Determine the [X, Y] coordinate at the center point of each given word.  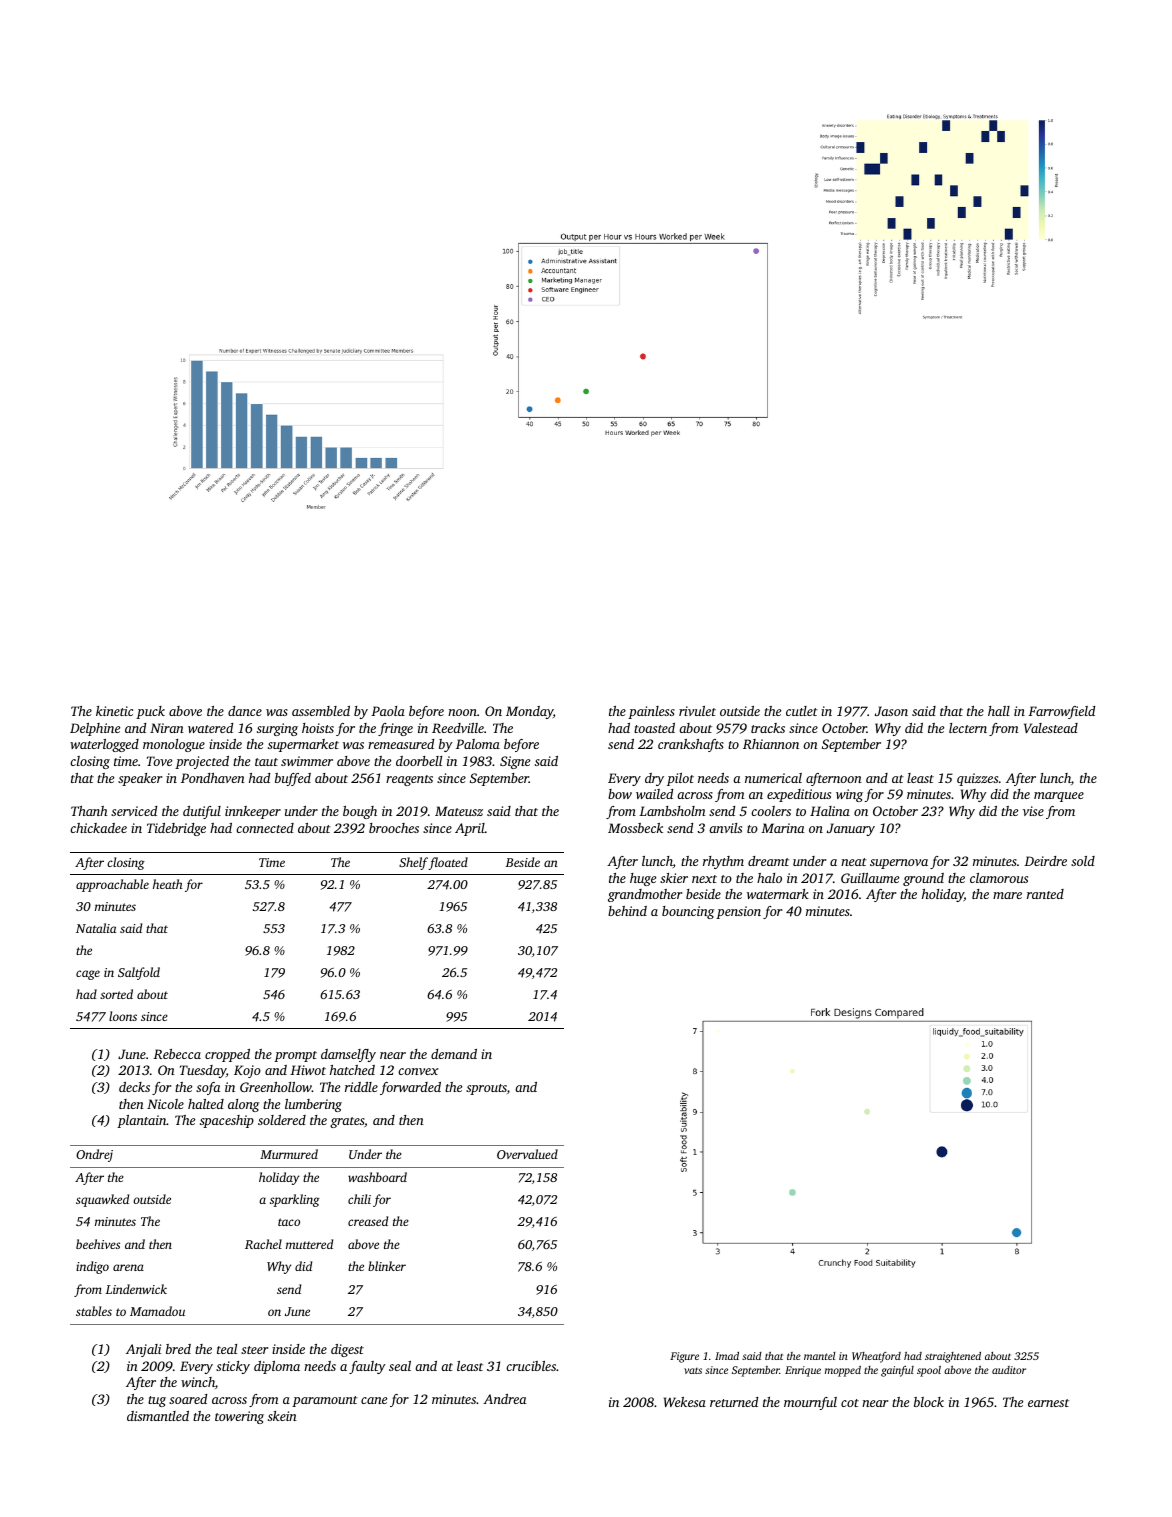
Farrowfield [1061, 712]
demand [454, 1054]
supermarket [303, 745]
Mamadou [157, 1311]
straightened [953, 1357]
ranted [1045, 894]
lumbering [313, 1105]
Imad [727, 1356]
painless [651, 712]
